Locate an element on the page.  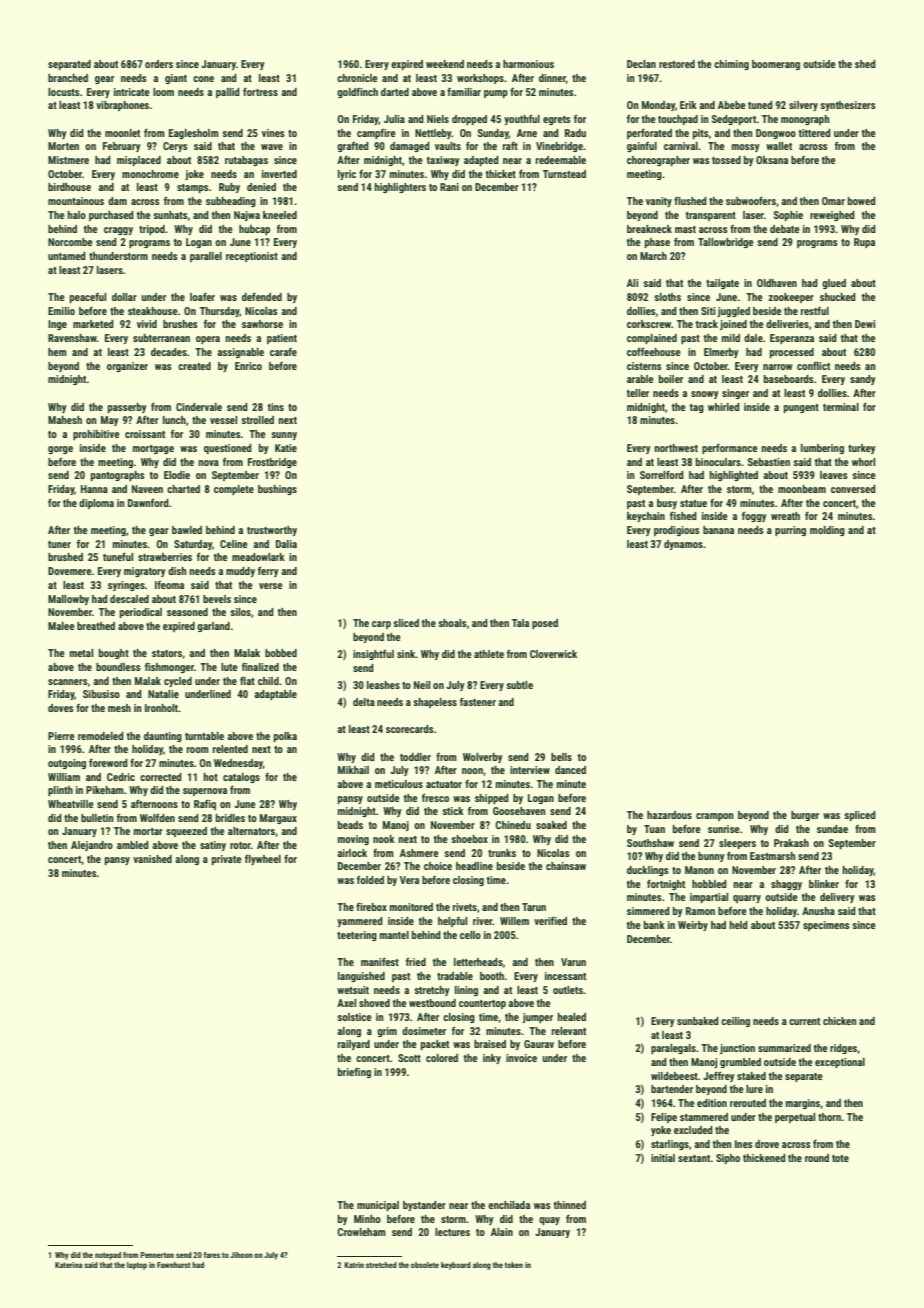
mortar is located at coordinates (148, 831).
